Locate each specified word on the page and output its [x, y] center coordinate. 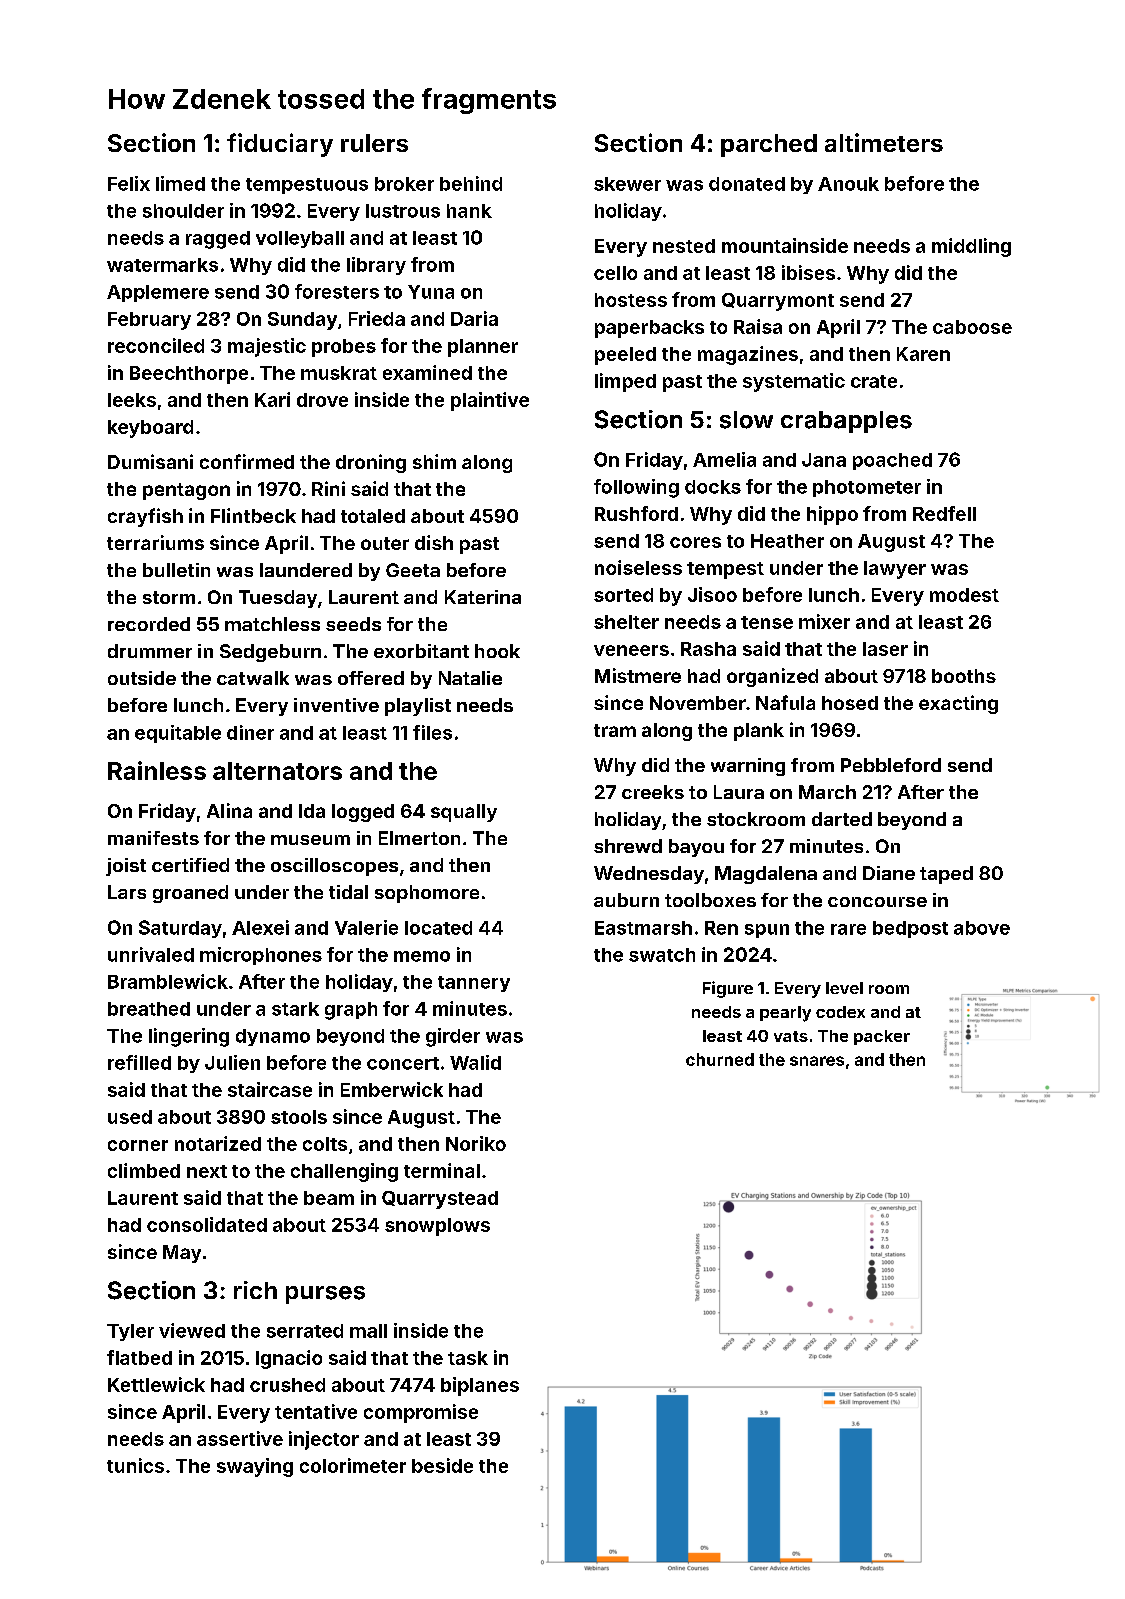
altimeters [884, 142]
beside [442, 1465]
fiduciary [280, 145]
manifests [153, 838]
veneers [631, 650]
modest [964, 595]
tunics [135, 1465]
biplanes [480, 1386]
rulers [374, 143]
